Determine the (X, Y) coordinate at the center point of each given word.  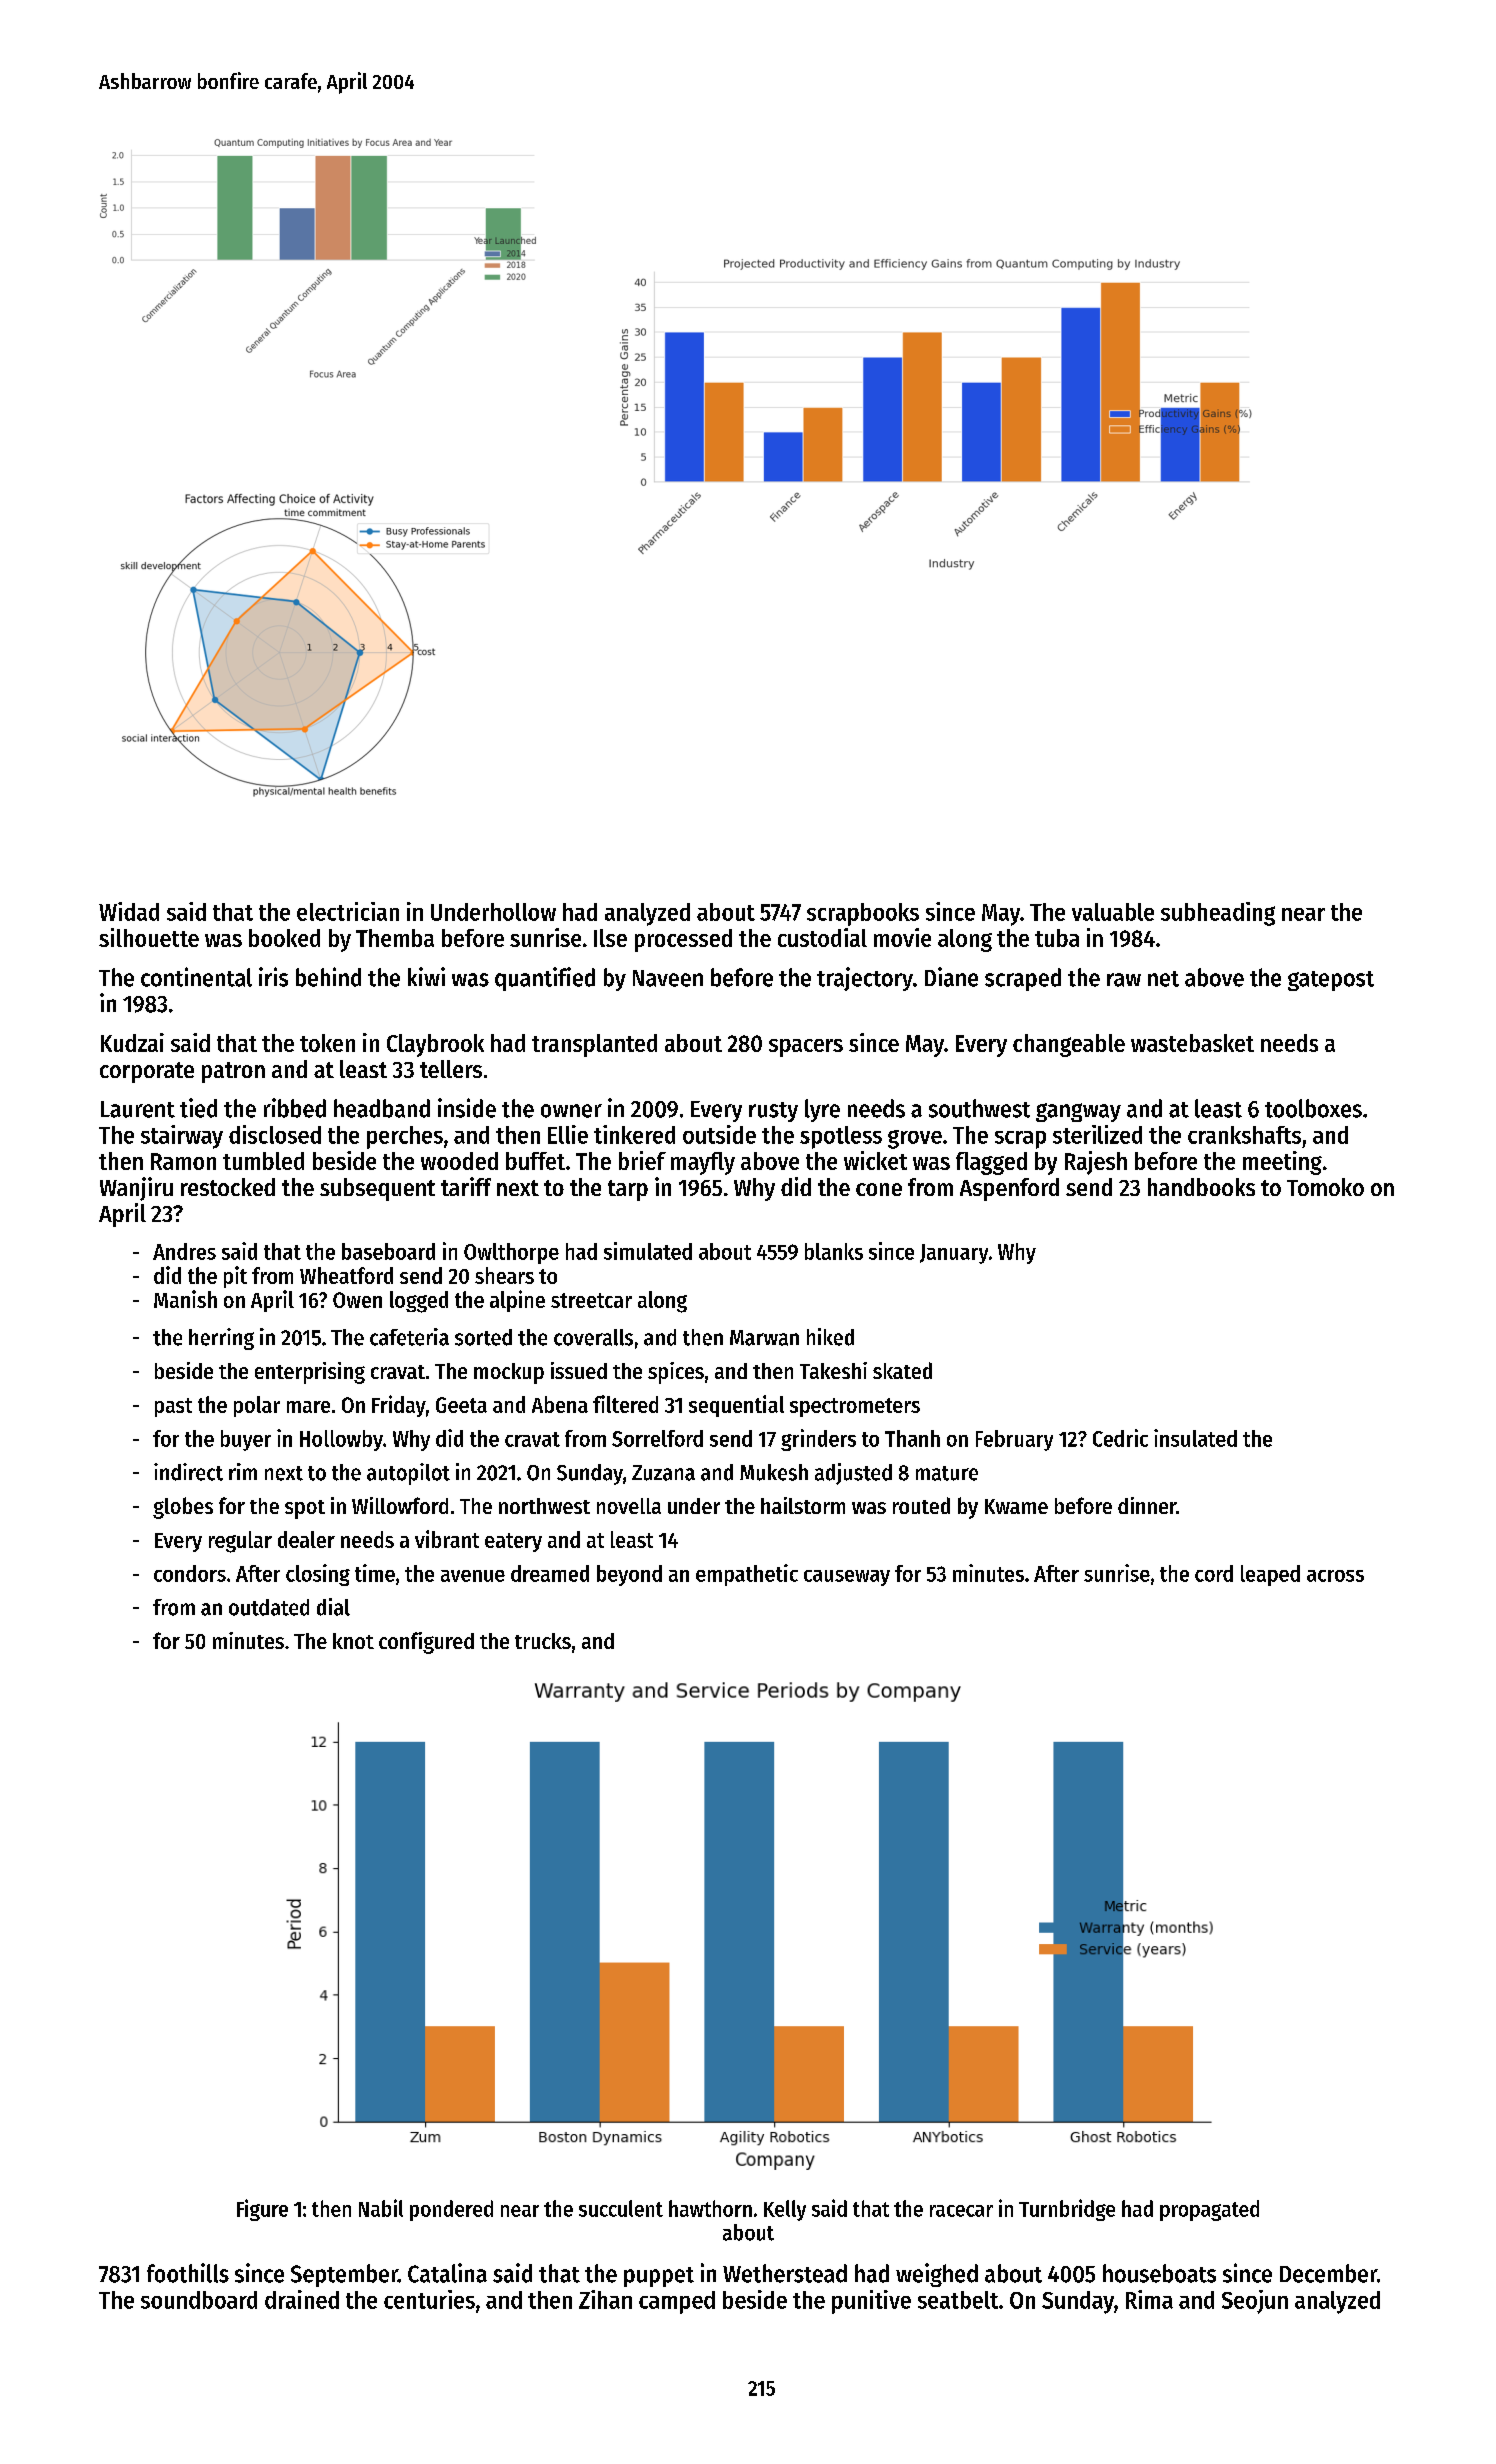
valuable (1113, 912)
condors (190, 1573)
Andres (184, 1251)
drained (302, 2299)
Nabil (381, 2208)
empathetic (747, 1575)
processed (683, 940)
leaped (1270, 1575)
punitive (871, 2302)
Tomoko (1325, 1187)
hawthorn (710, 2208)
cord (1214, 1573)
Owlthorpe (511, 1253)
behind (328, 977)
